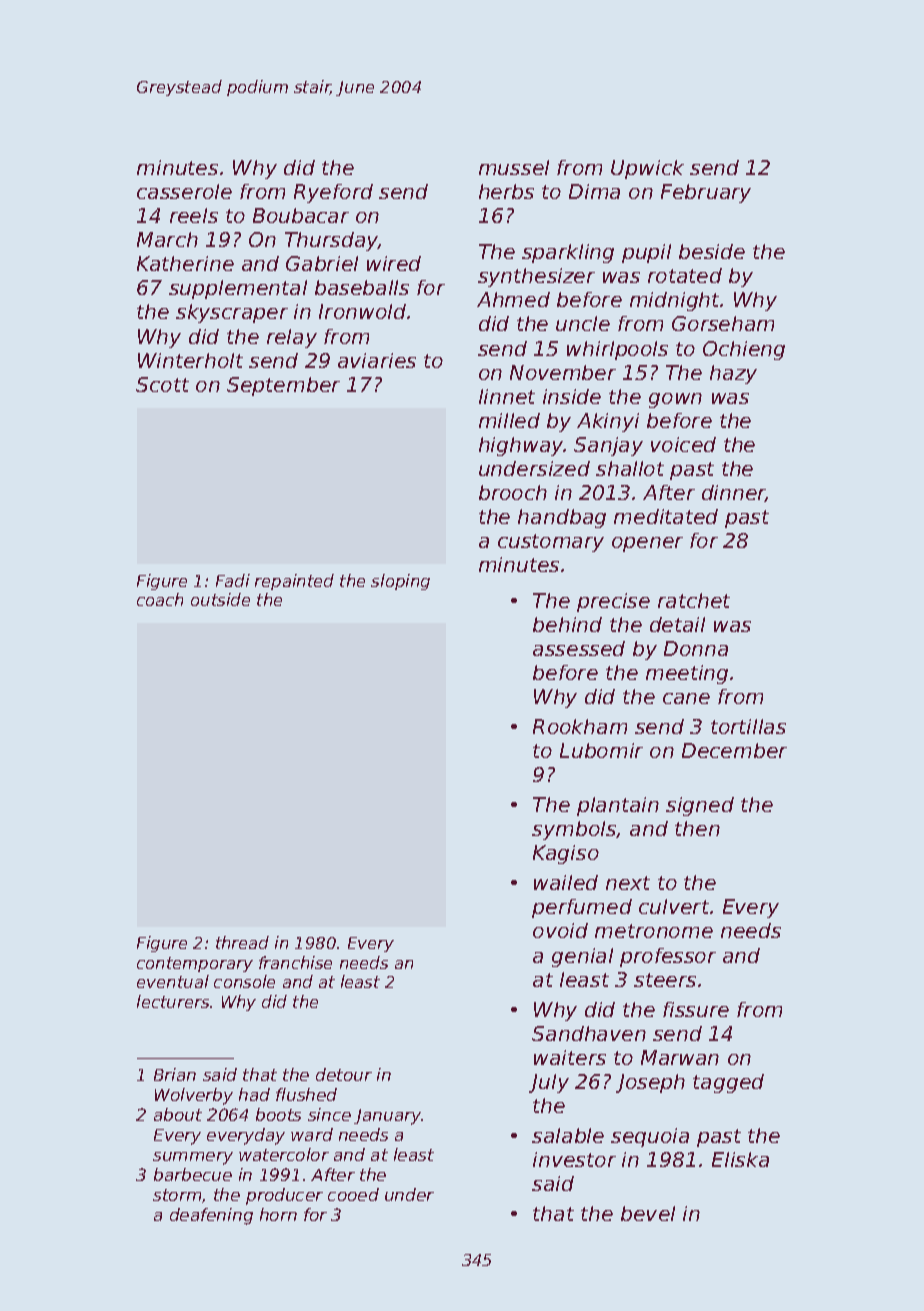 The image size is (924, 1311). I want to click on wired, so click(394, 263).
